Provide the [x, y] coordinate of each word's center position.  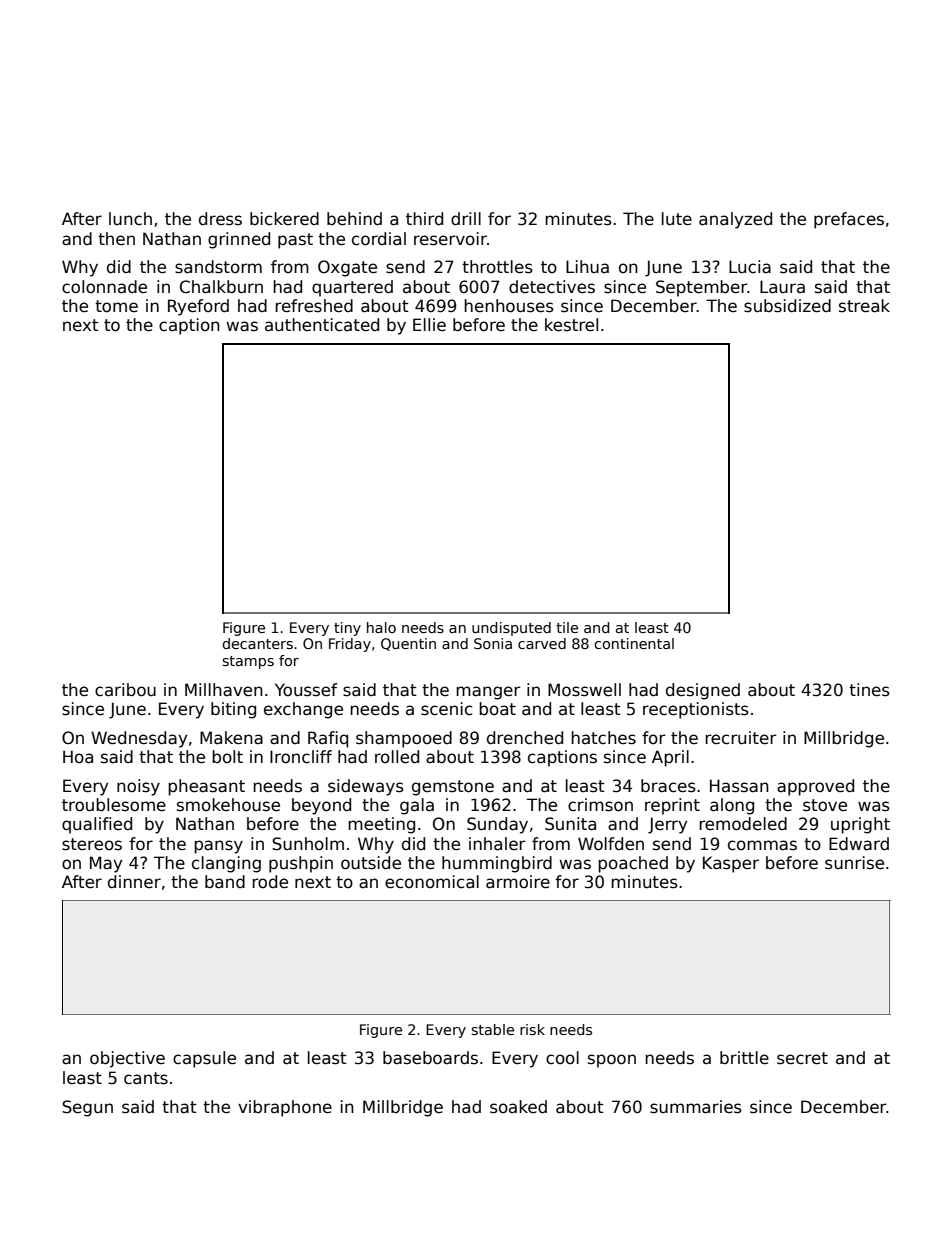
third [424, 219]
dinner [134, 882]
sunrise [854, 863]
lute [677, 219]
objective [127, 1059]
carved [542, 643]
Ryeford [198, 307]
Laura [782, 287]
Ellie [429, 325]
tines [869, 690]
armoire [518, 882]
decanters [257, 643]
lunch [130, 219]
